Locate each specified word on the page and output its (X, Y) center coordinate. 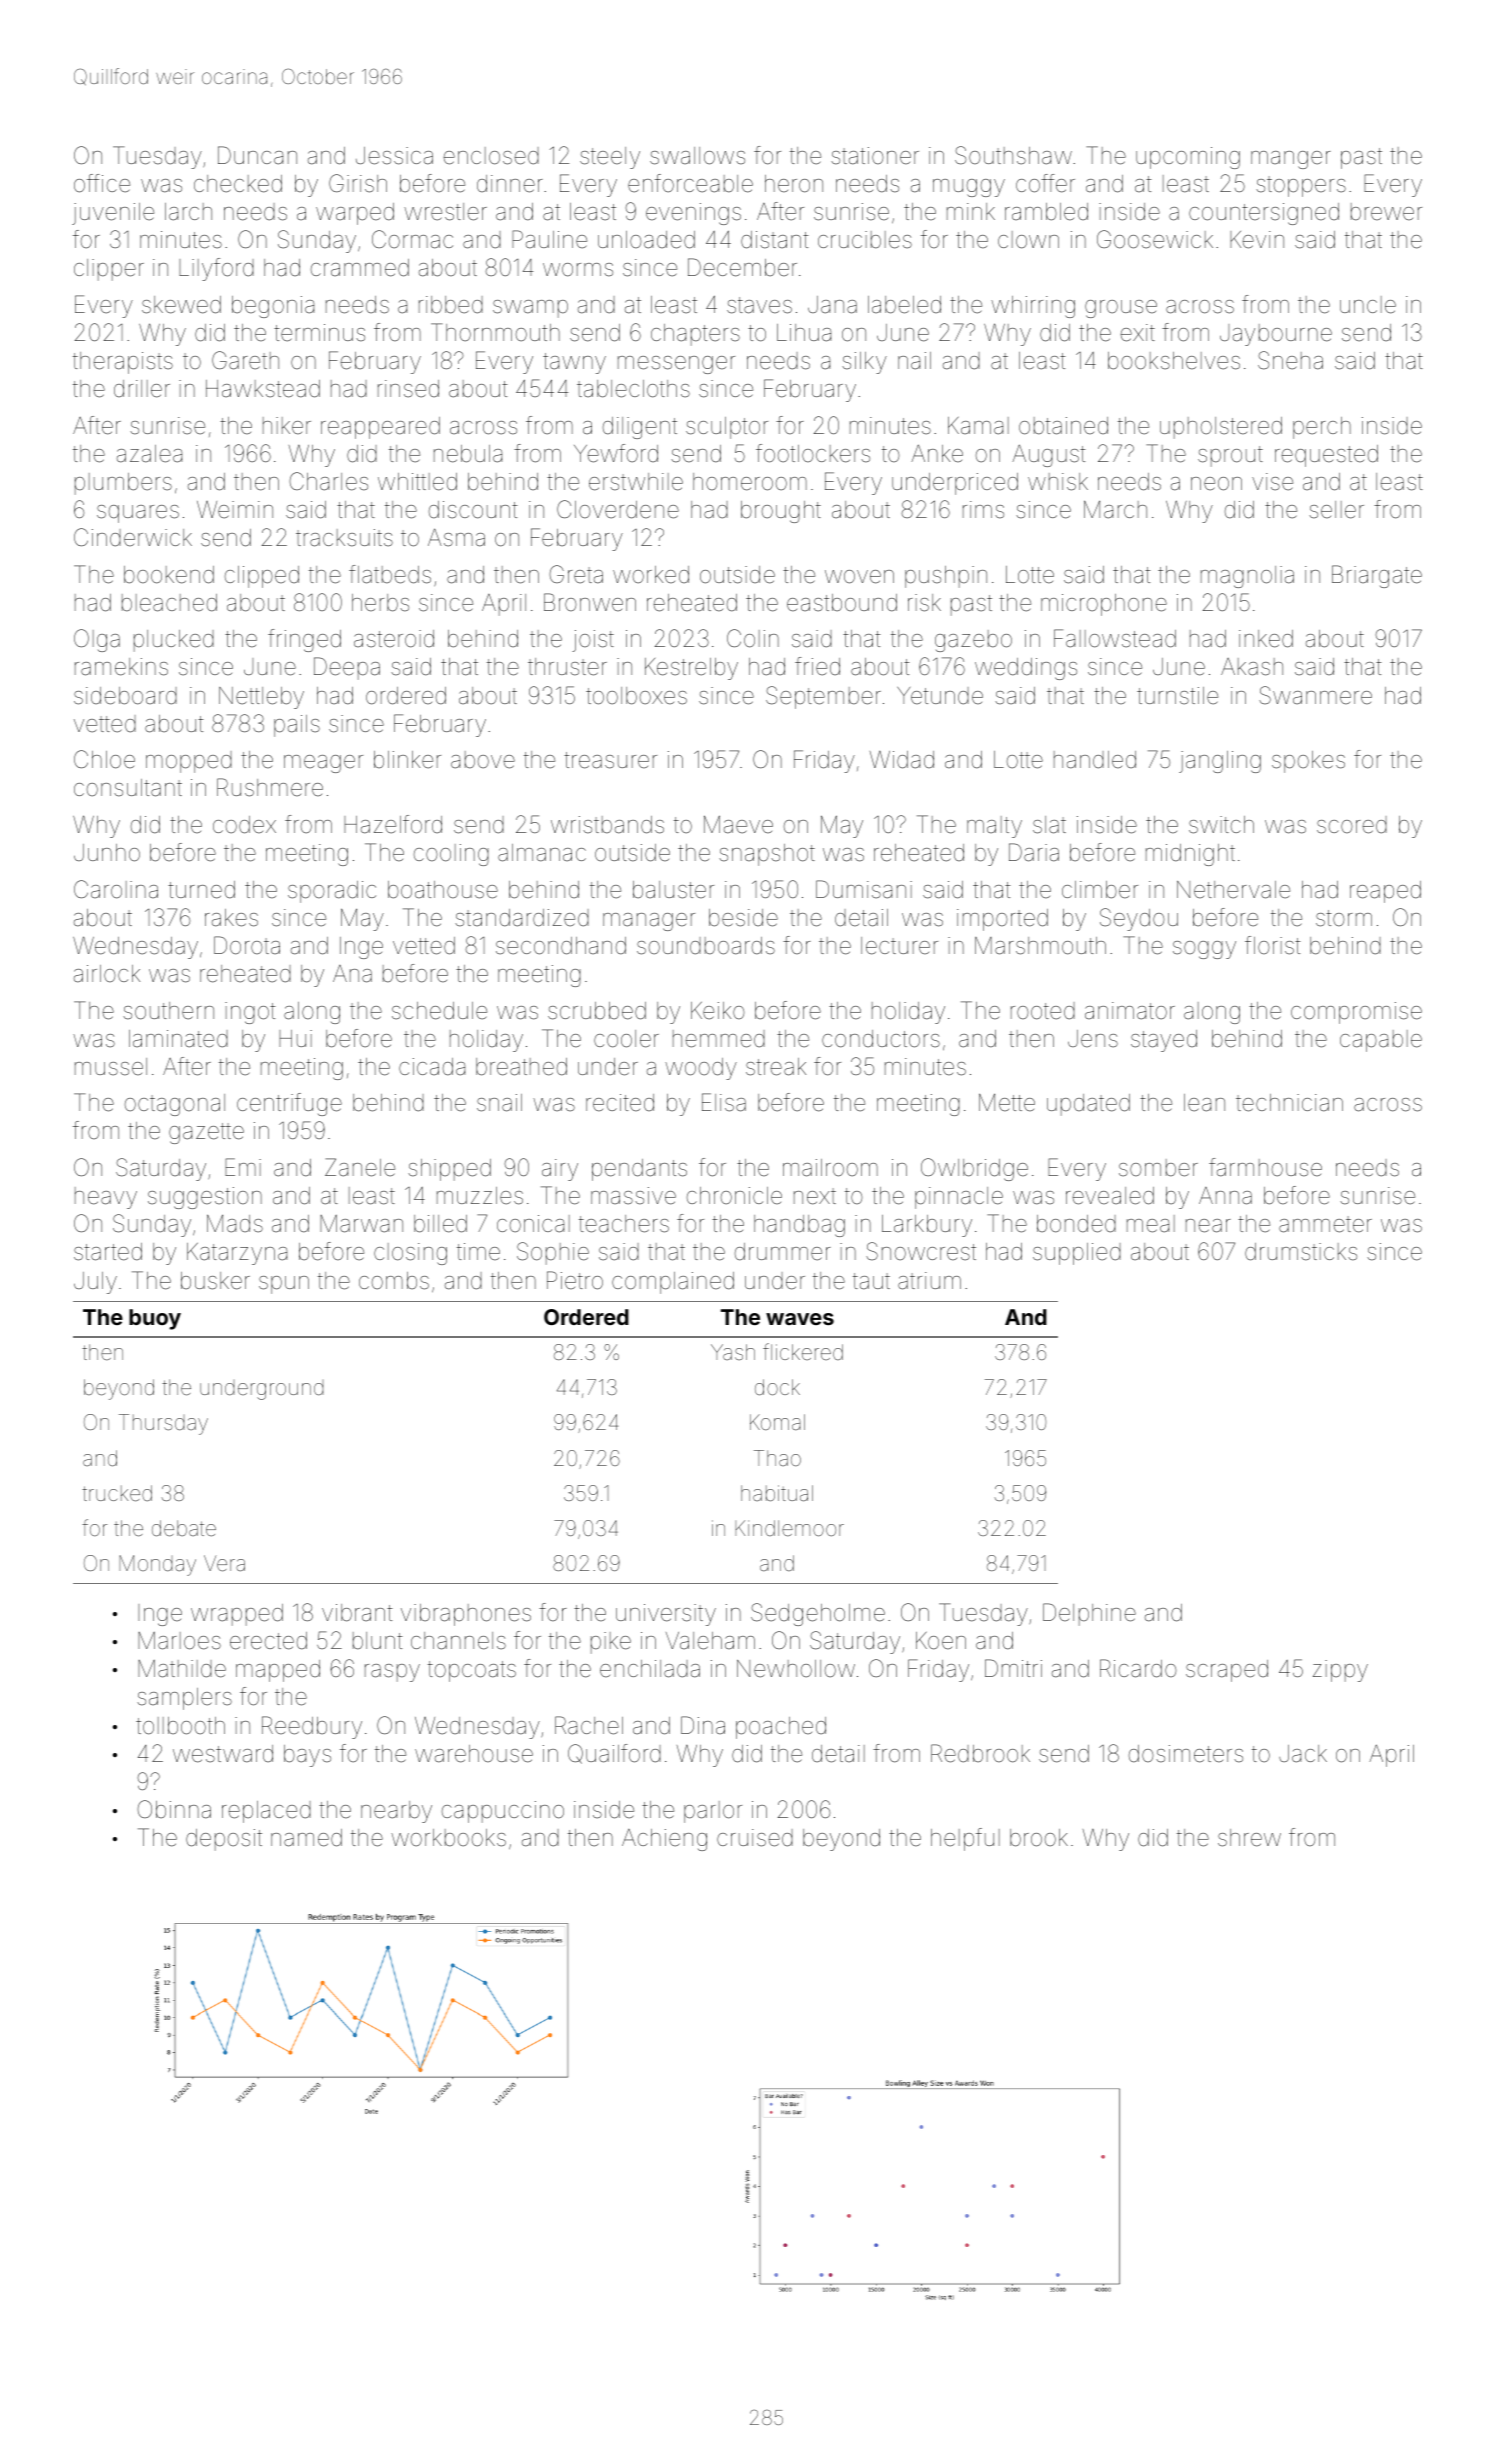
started (108, 1252)
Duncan (257, 155)
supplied (1077, 1254)
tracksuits (344, 538)
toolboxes (636, 696)
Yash (733, 1352)
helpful (965, 1839)
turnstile (1177, 696)
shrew (1249, 1838)
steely (610, 158)
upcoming (1188, 158)
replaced (266, 1812)
